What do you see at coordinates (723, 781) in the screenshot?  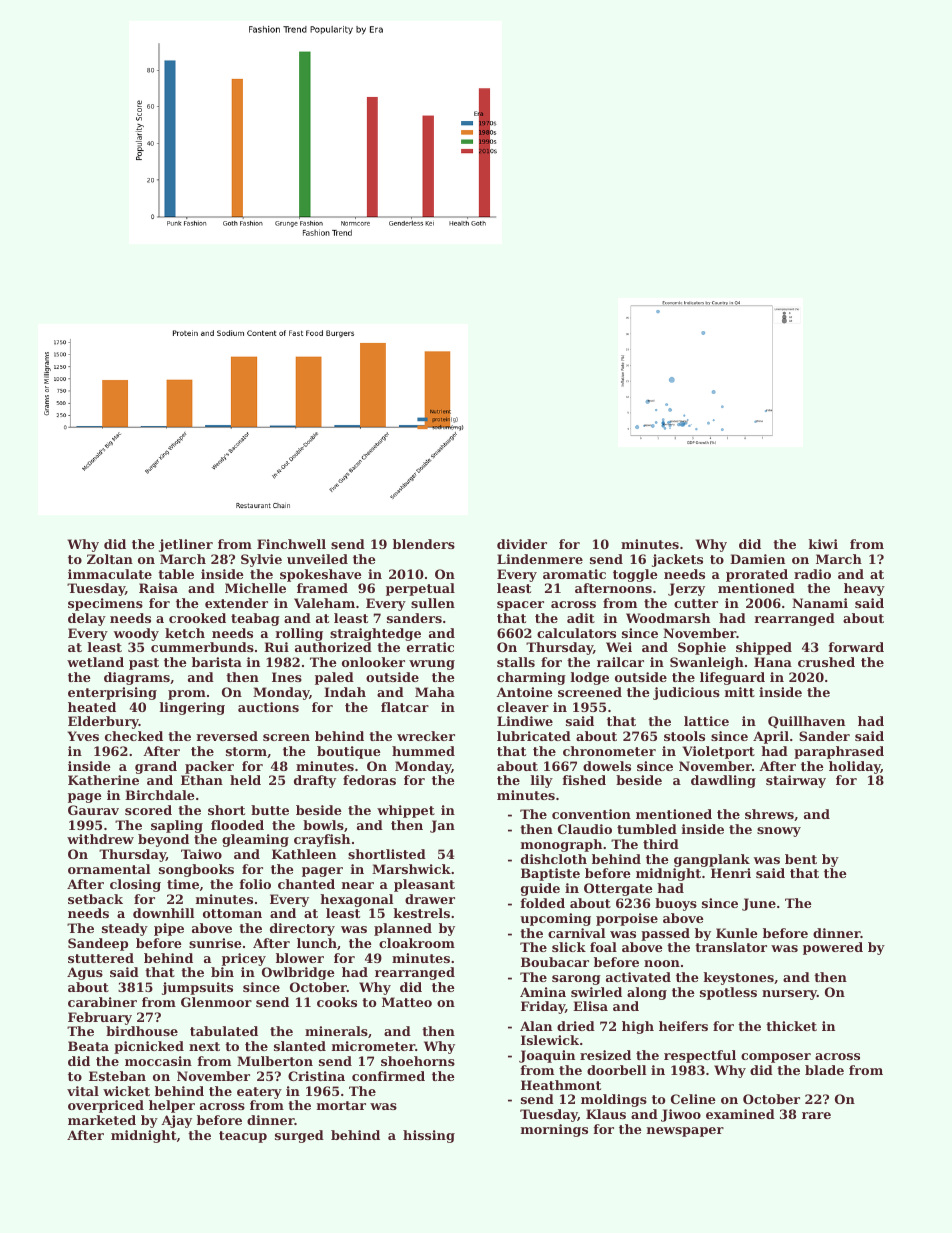 I see `dawdling` at bounding box center [723, 781].
